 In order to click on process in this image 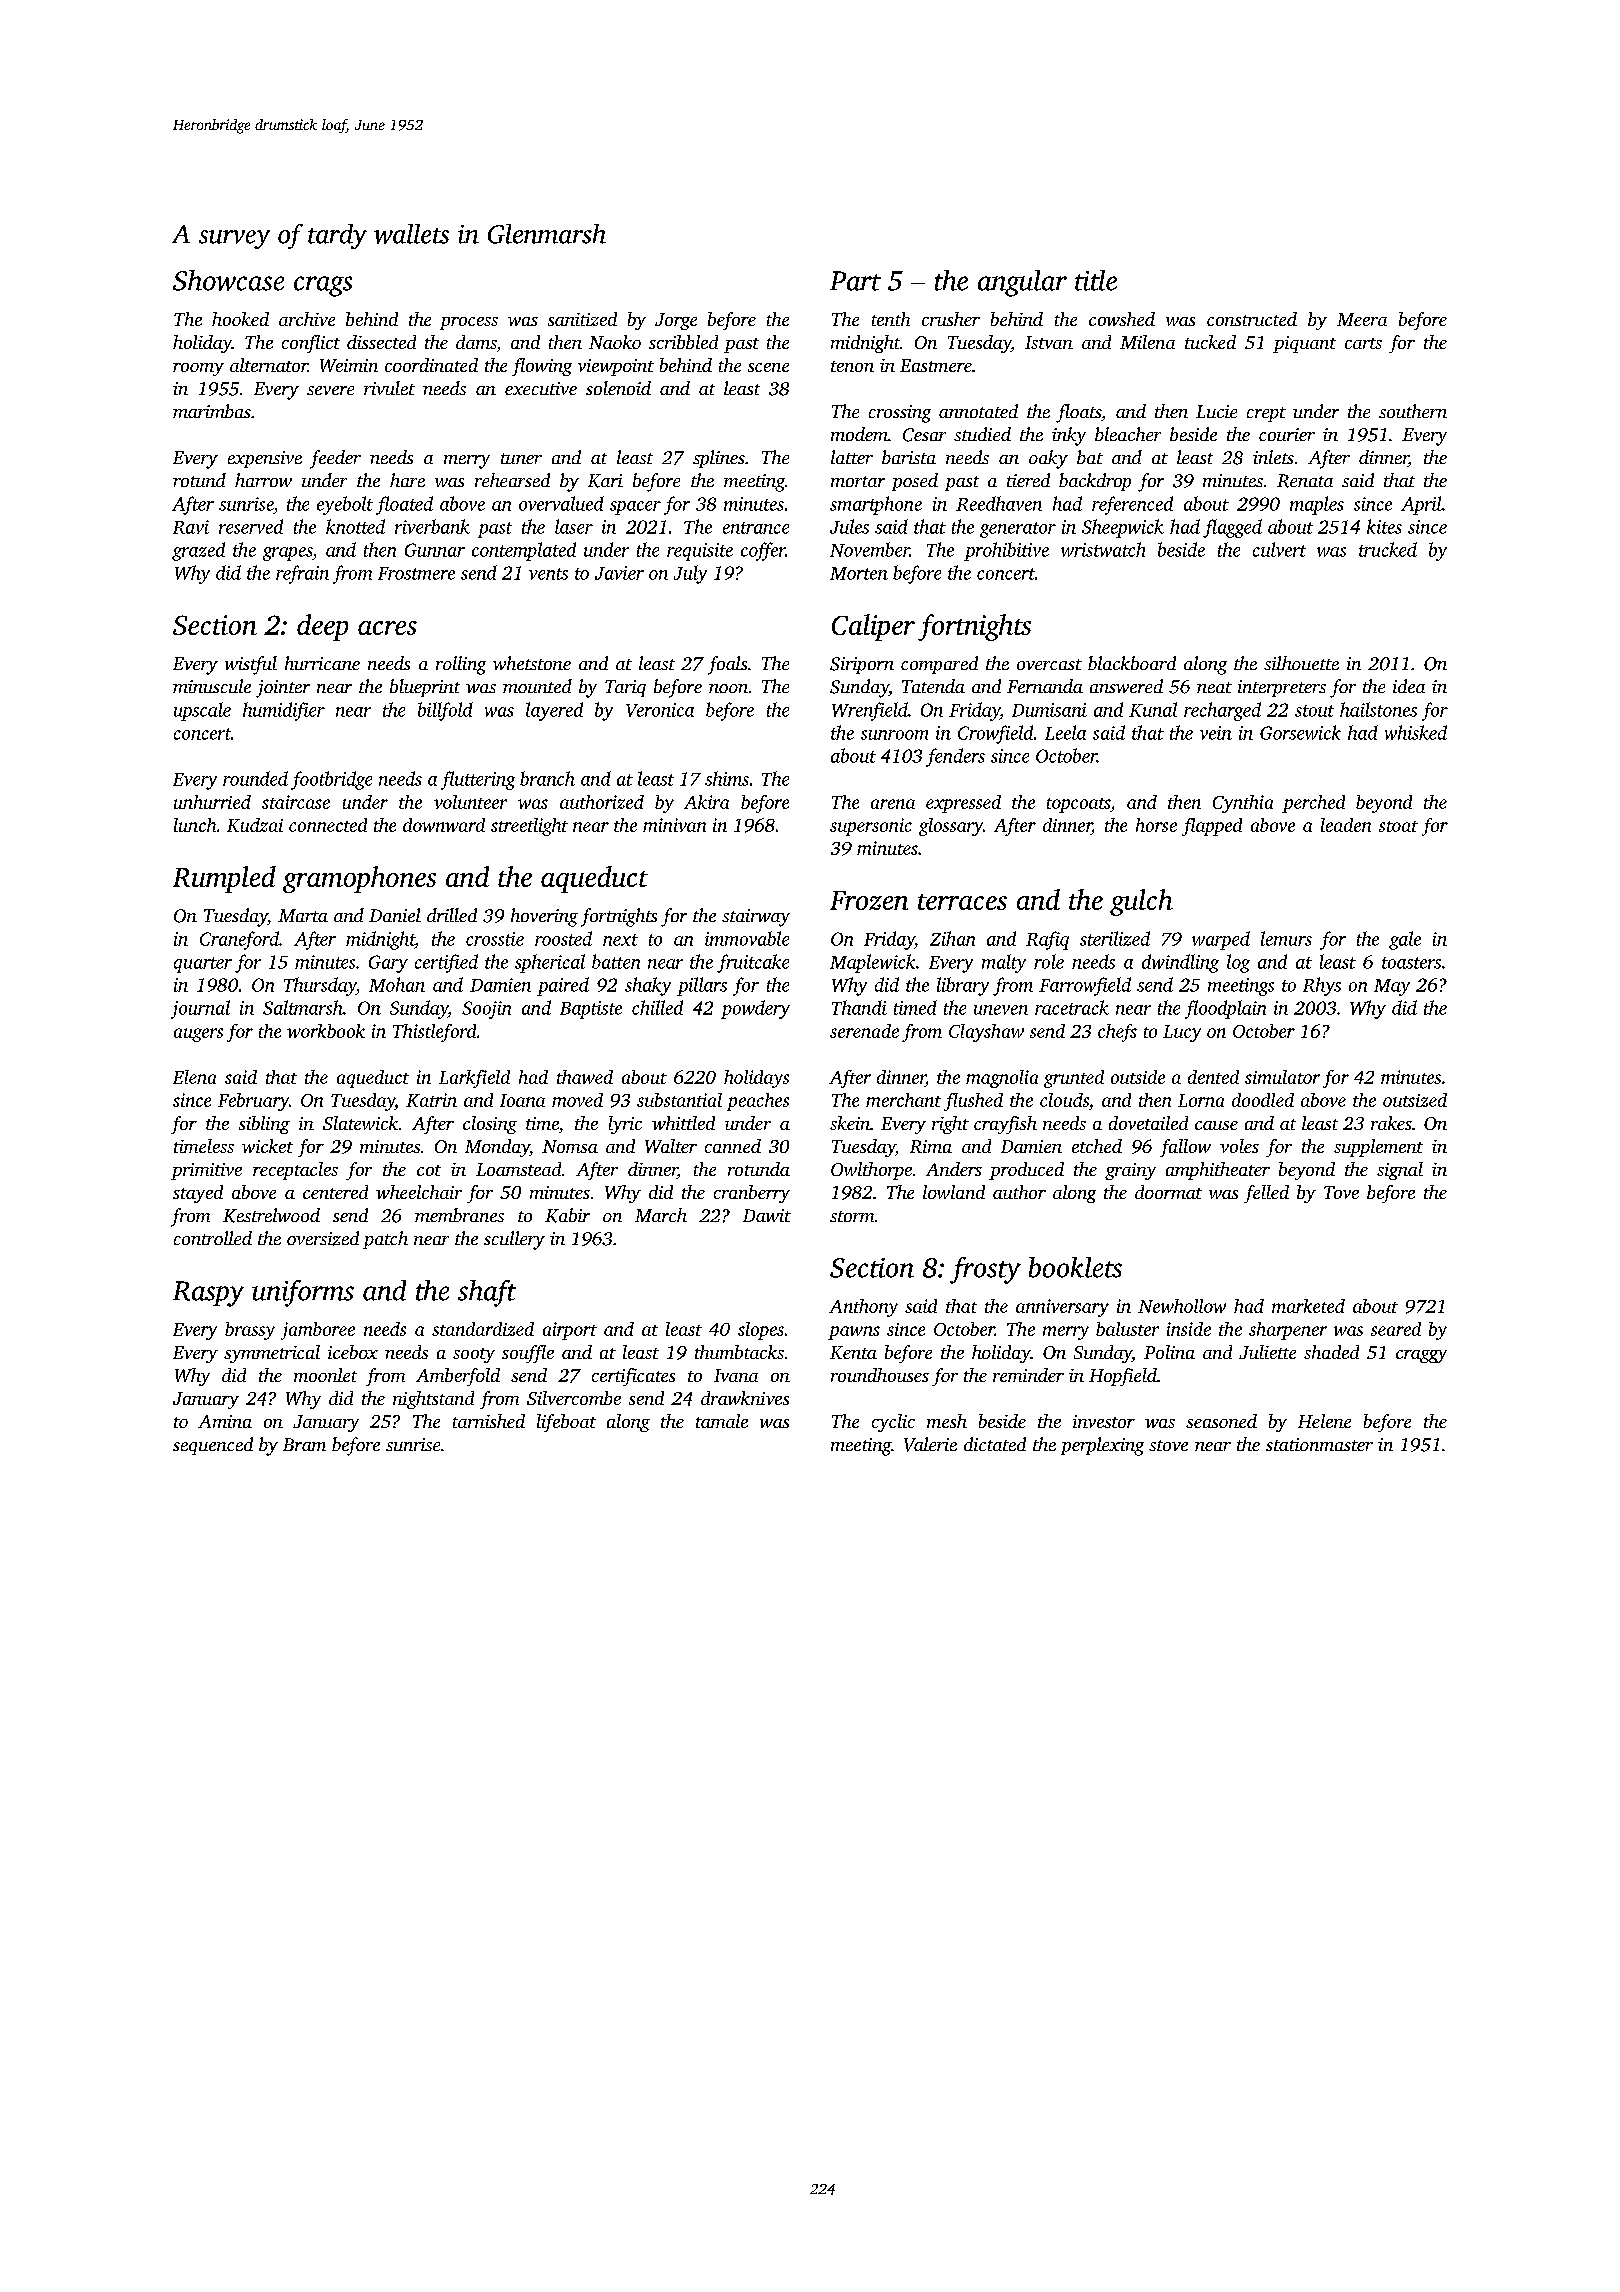, I will do `click(469, 323)`.
